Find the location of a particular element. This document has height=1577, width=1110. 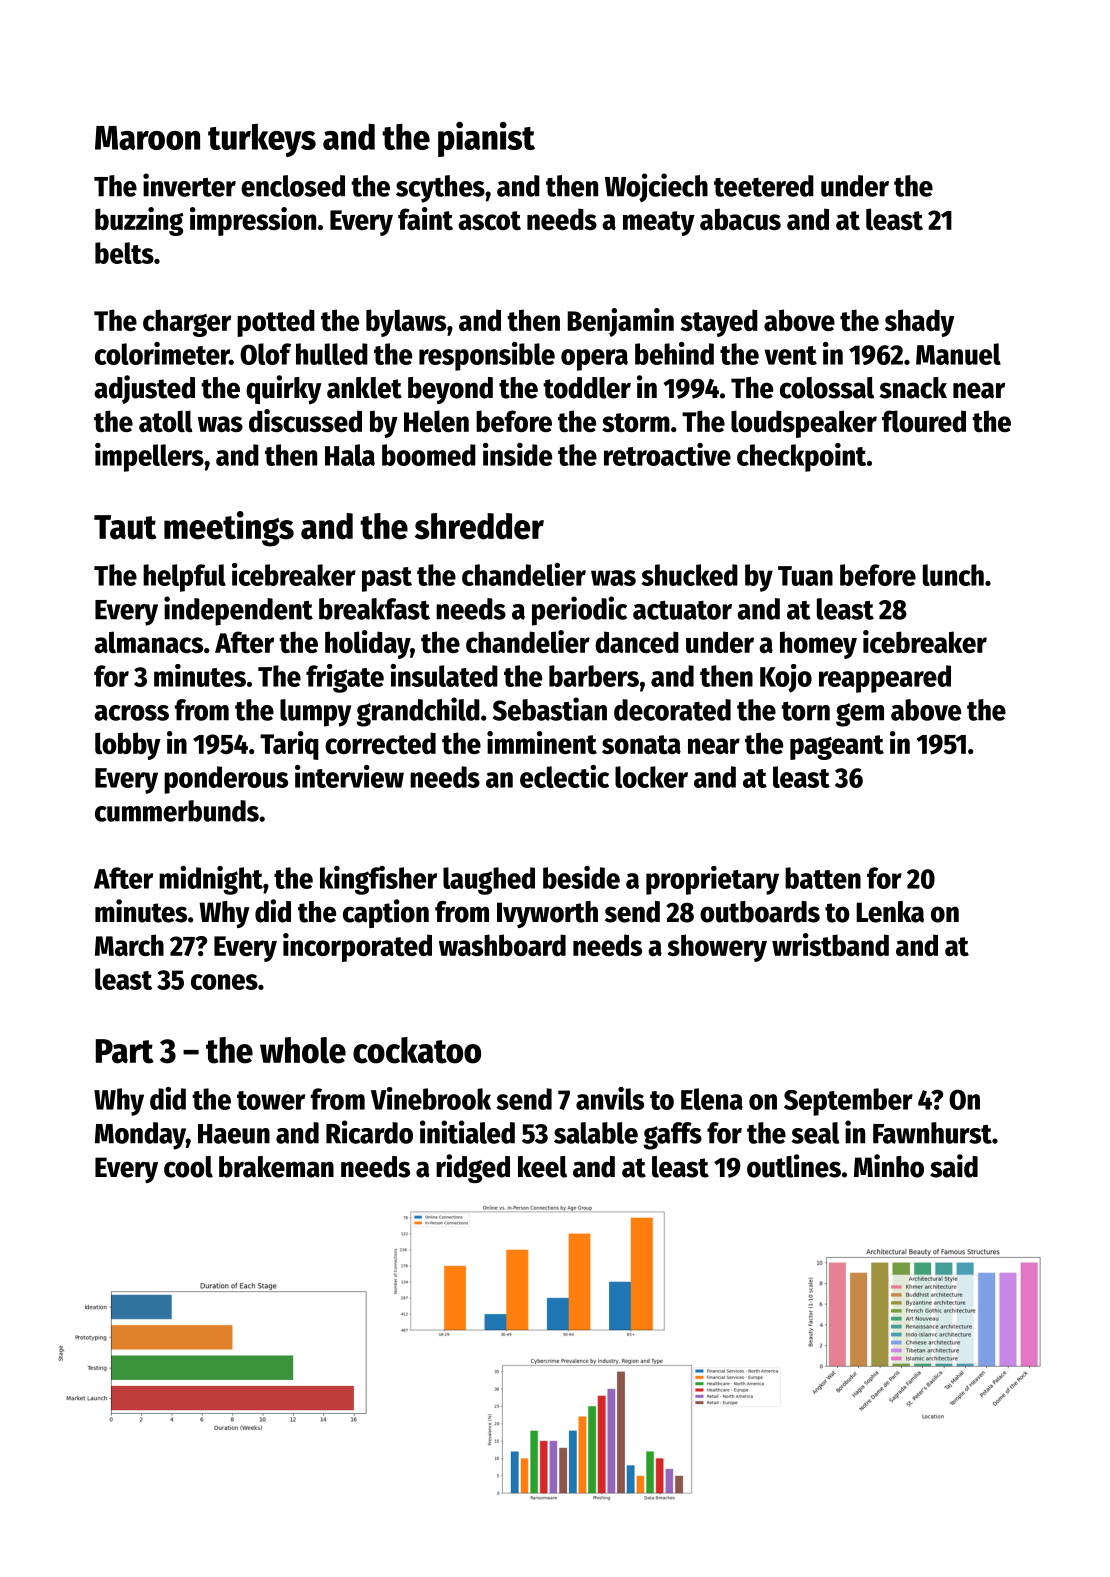

wristband is located at coordinates (830, 944).
